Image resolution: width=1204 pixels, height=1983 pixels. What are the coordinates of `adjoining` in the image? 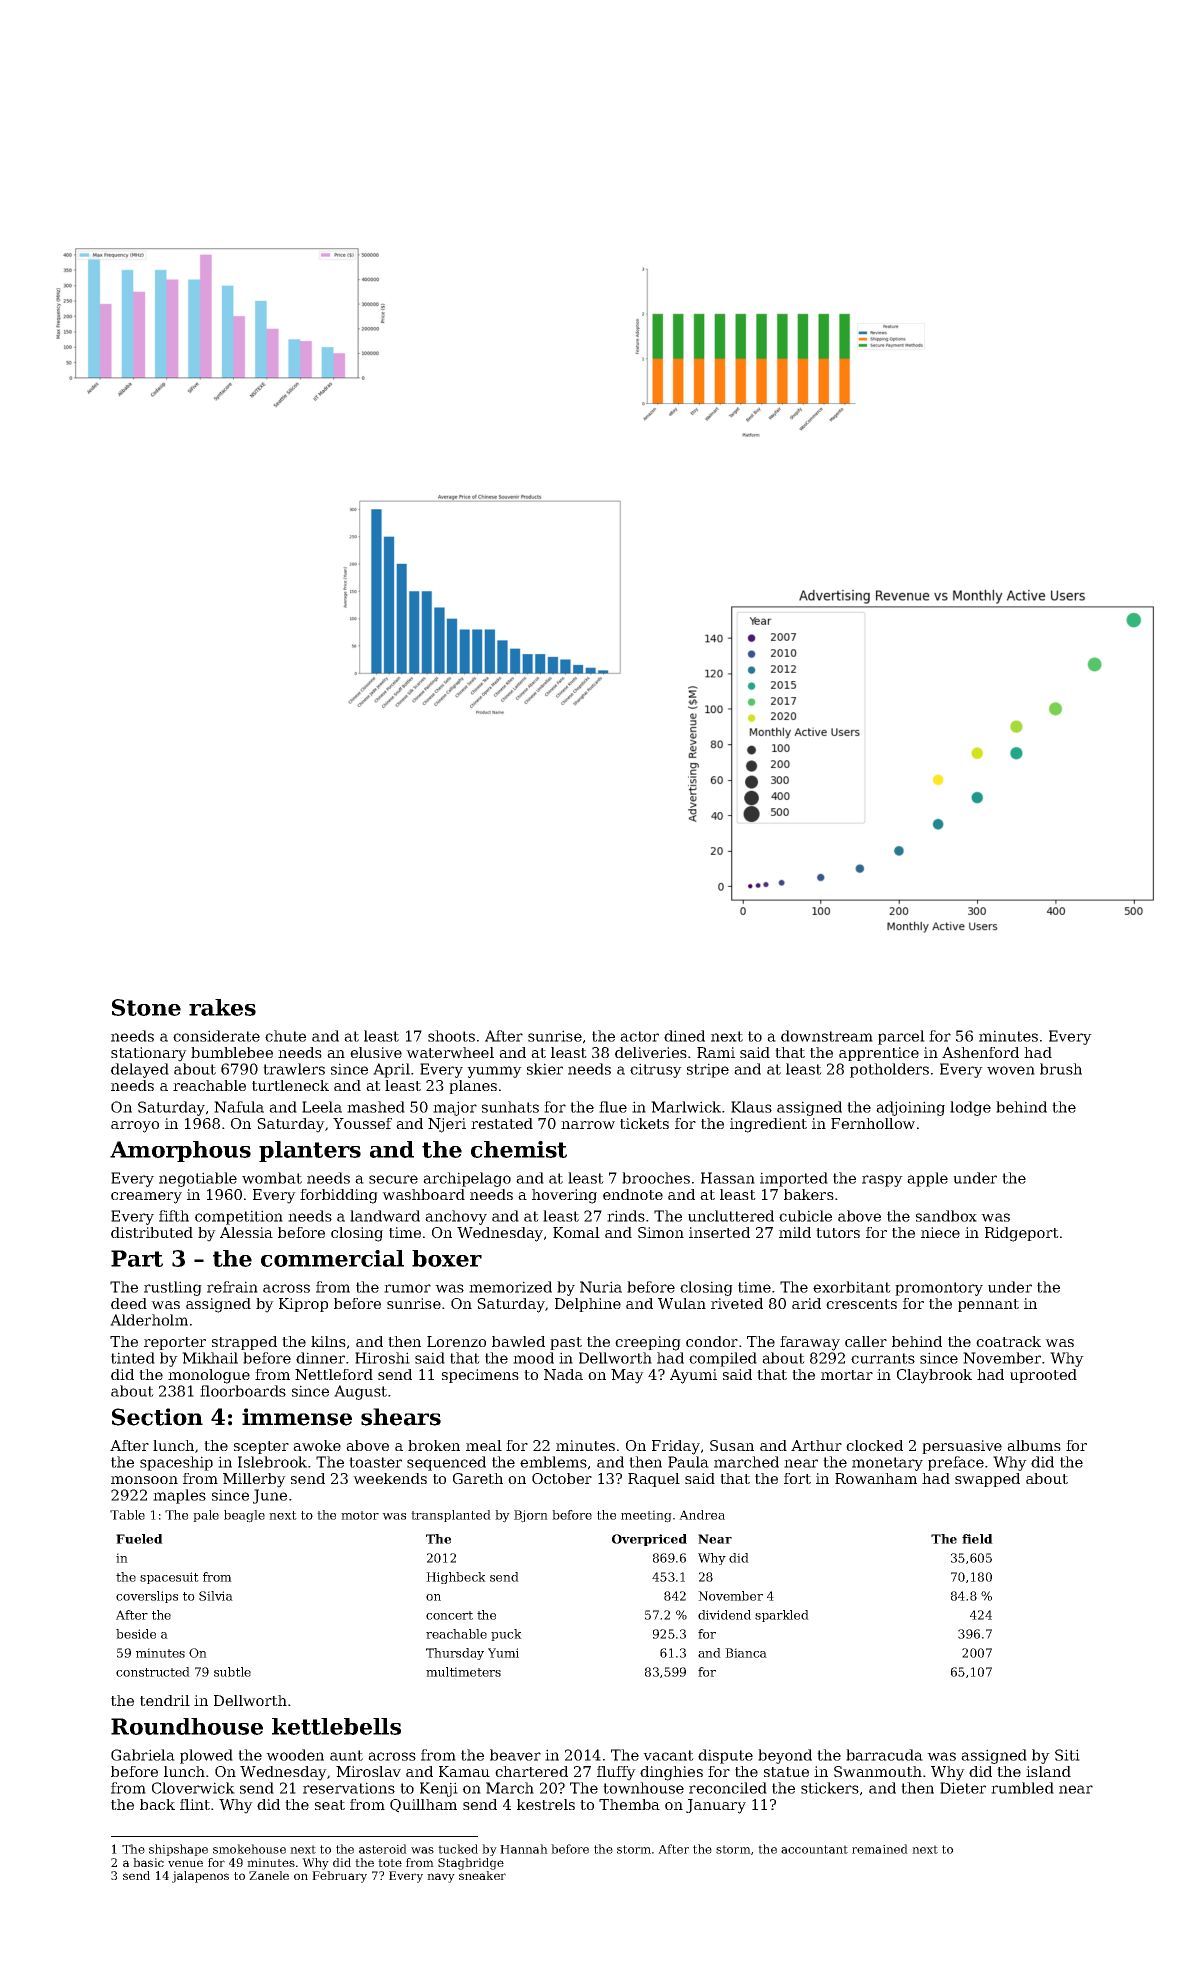 It's located at (910, 1108).
